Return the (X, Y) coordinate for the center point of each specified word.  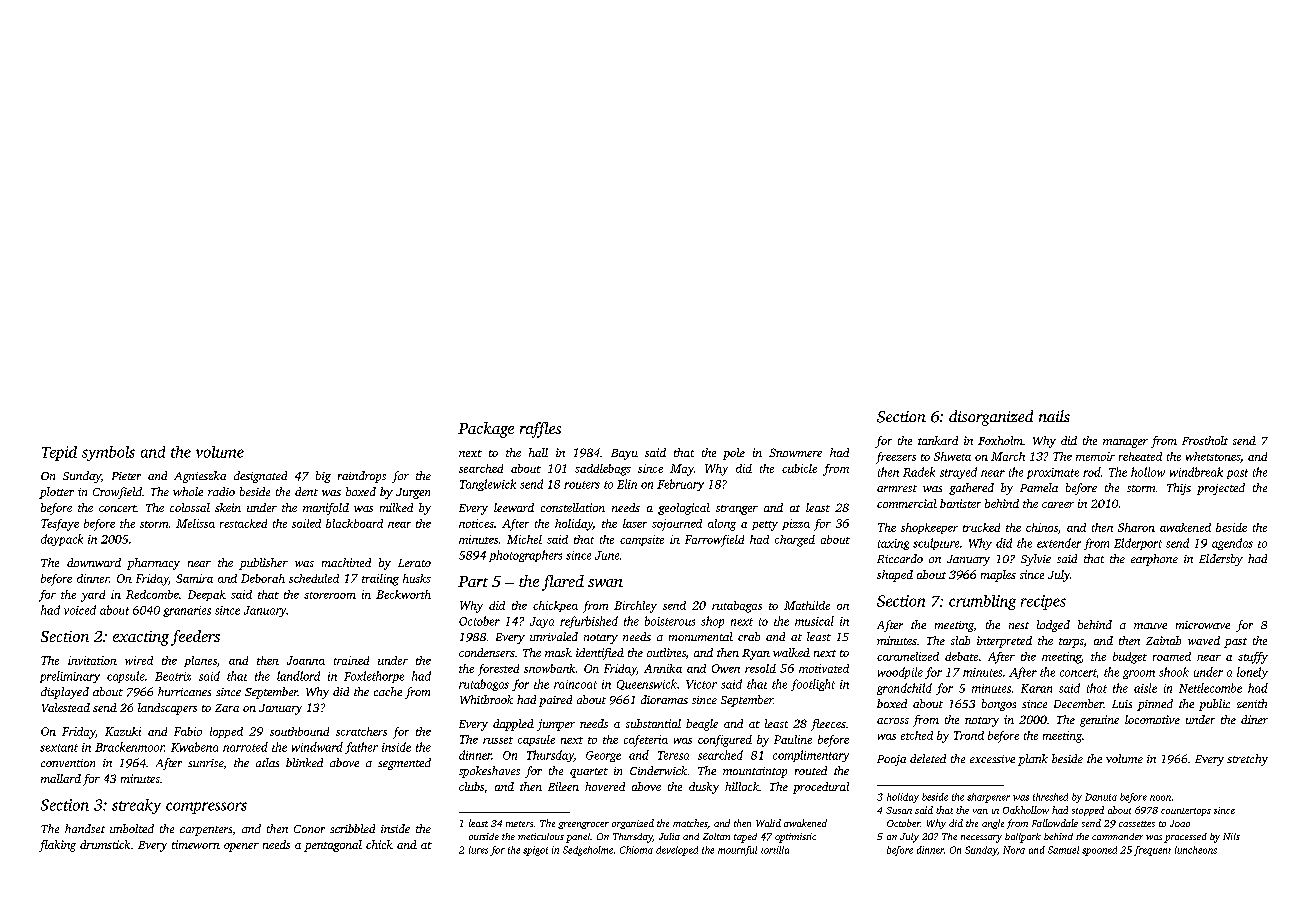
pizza (796, 524)
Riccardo (900, 558)
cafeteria (646, 741)
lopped (226, 732)
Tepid (59, 453)
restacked (243, 523)
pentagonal (333, 846)
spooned (1099, 851)
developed (677, 851)
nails (1054, 416)
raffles (540, 430)
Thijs (1179, 489)
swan (605, 583)
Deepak (207, 595)
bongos (999, 705)
